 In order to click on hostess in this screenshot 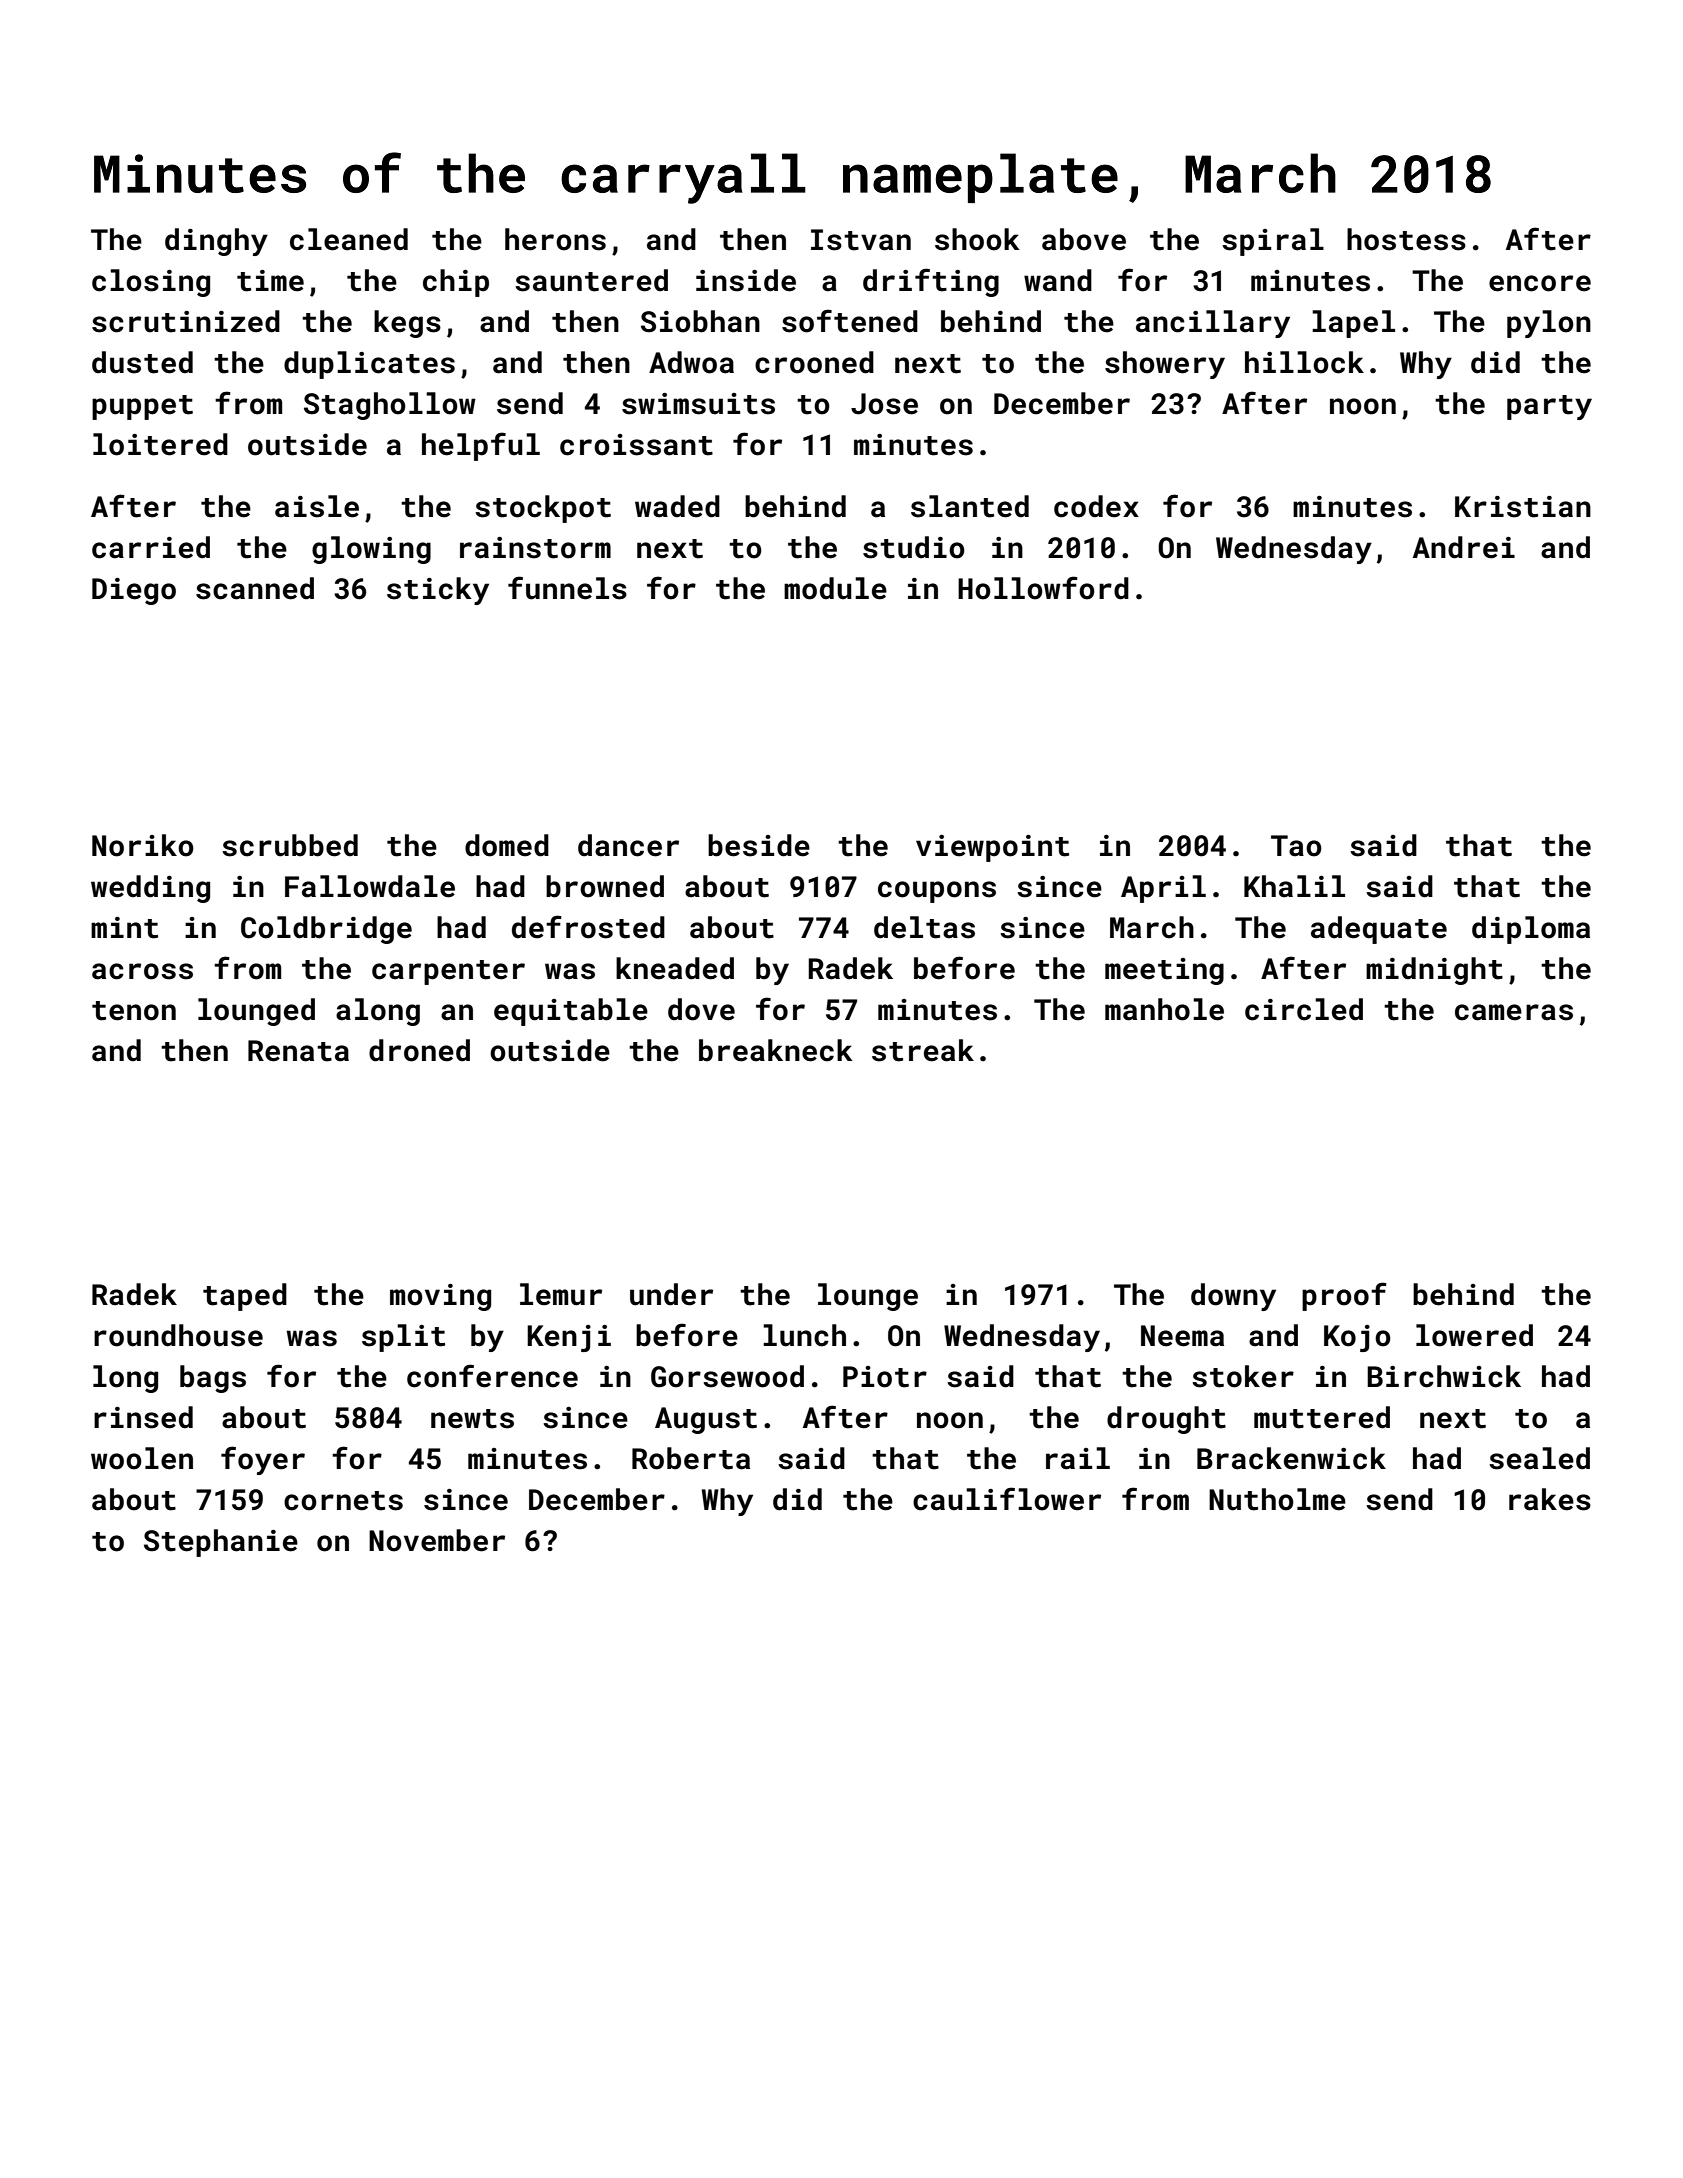, I will do `click(1406, 239)`.
